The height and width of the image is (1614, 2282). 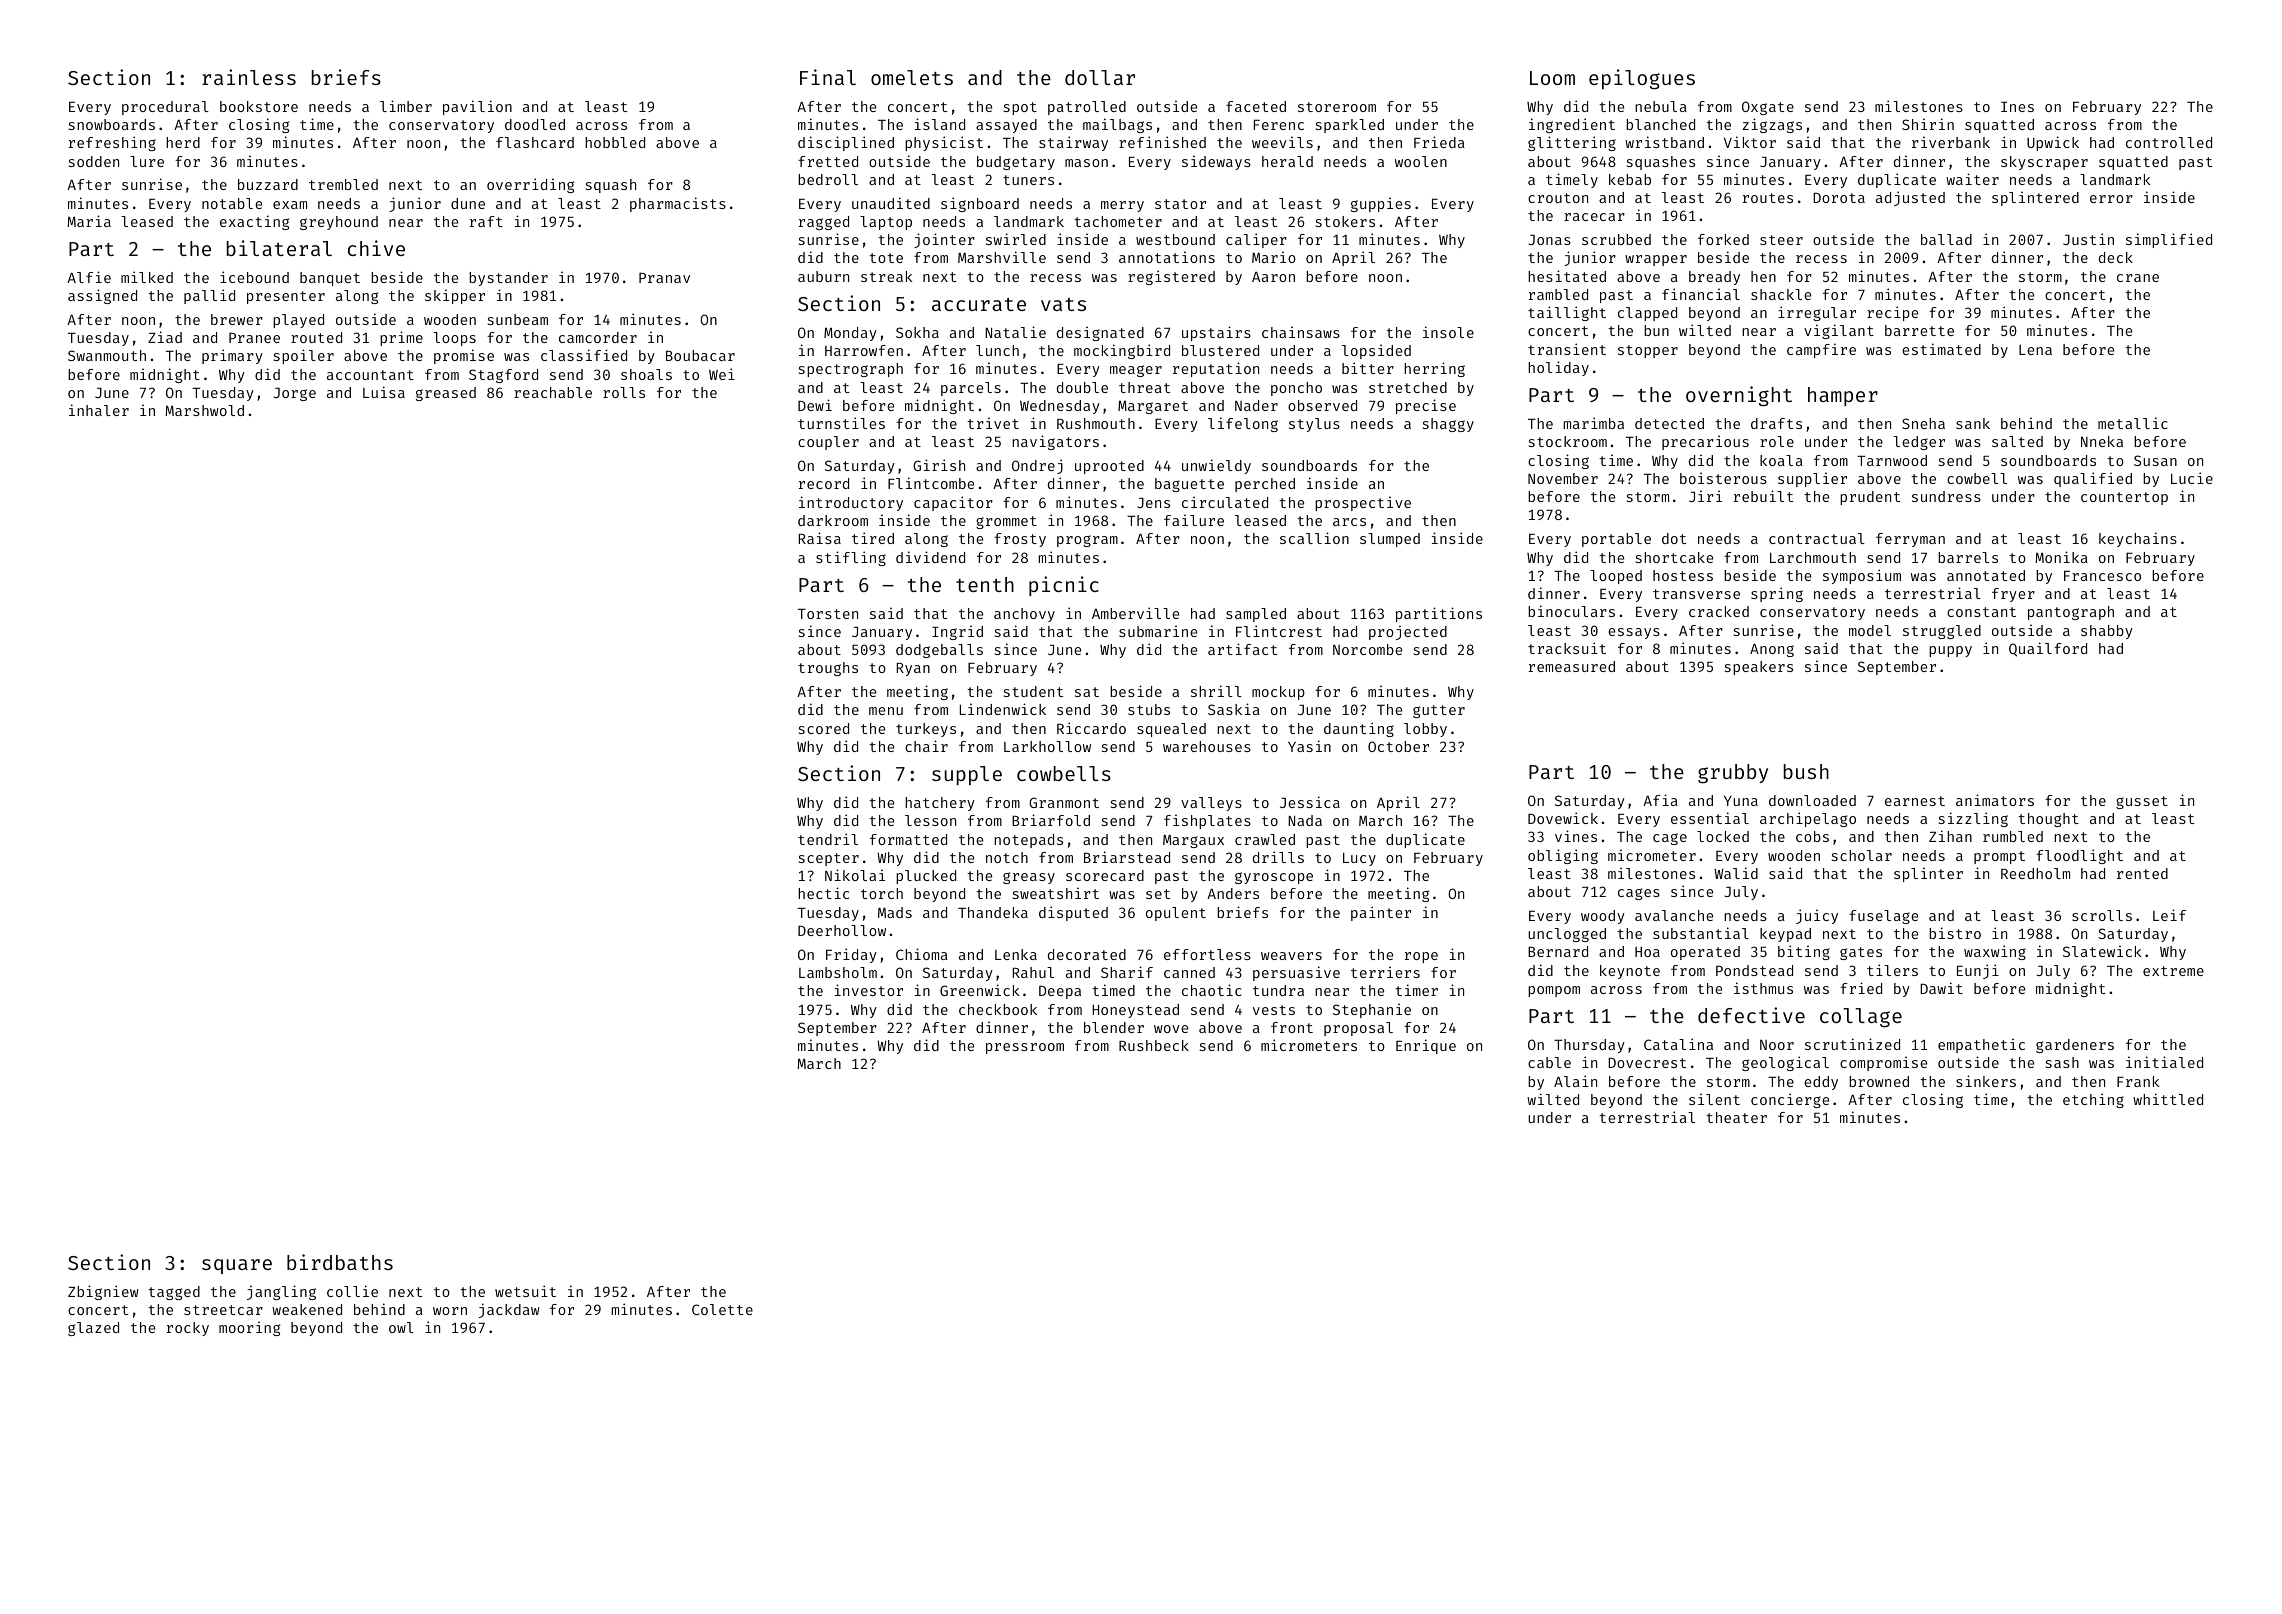 I want to click on program, so click(x=1087, y=541).
